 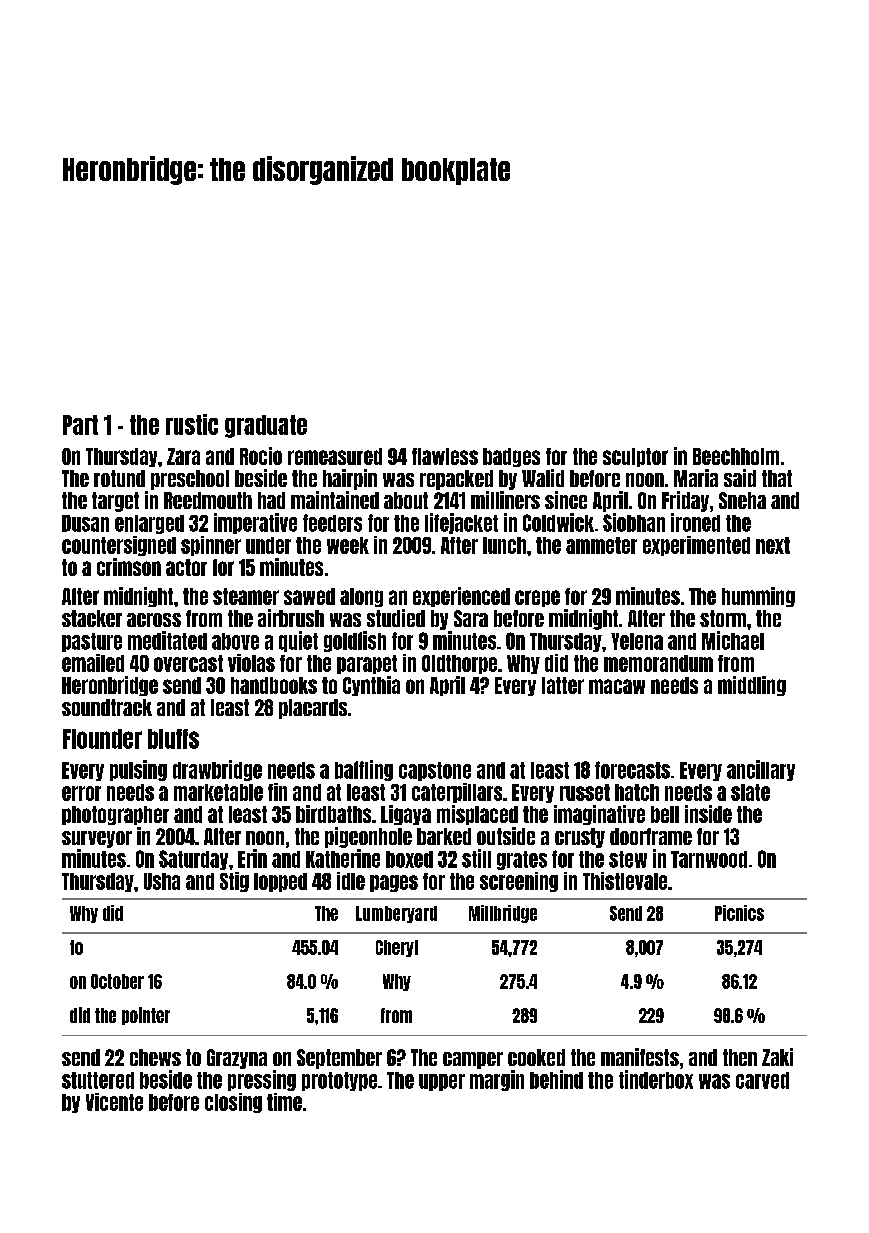 What do you see at coordinates (773, 545) in the screenshot?
I see `next` at bounding box center [773, 545].
